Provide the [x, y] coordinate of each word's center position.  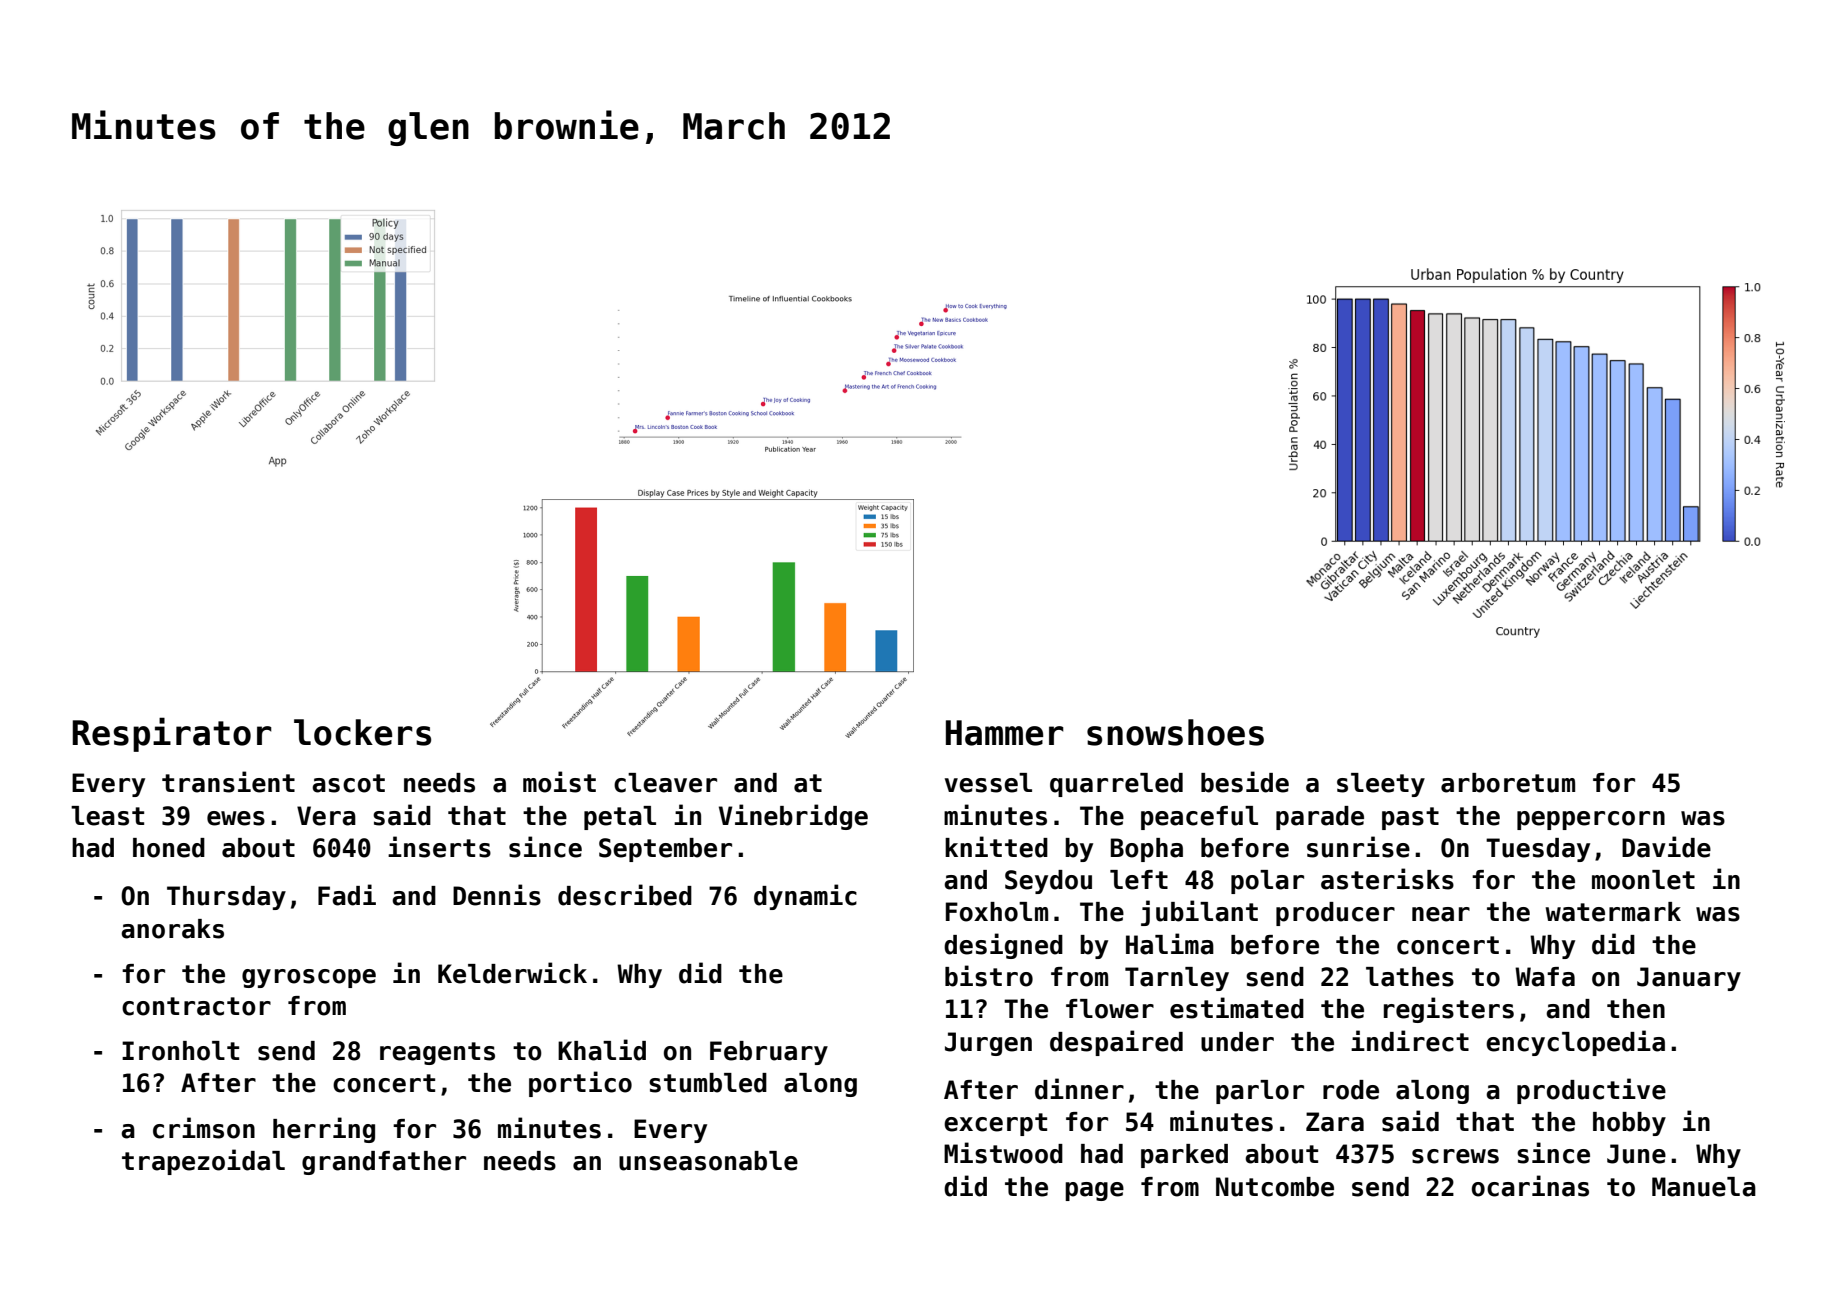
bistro [989, 976]
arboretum [1508, 783]
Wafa [1545, 977]
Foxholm [997, 912]
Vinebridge [793, 817]
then [1636, 1009]
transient [228, 782]
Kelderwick [512, 973]
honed [169, 848]
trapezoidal [203, 1162]
